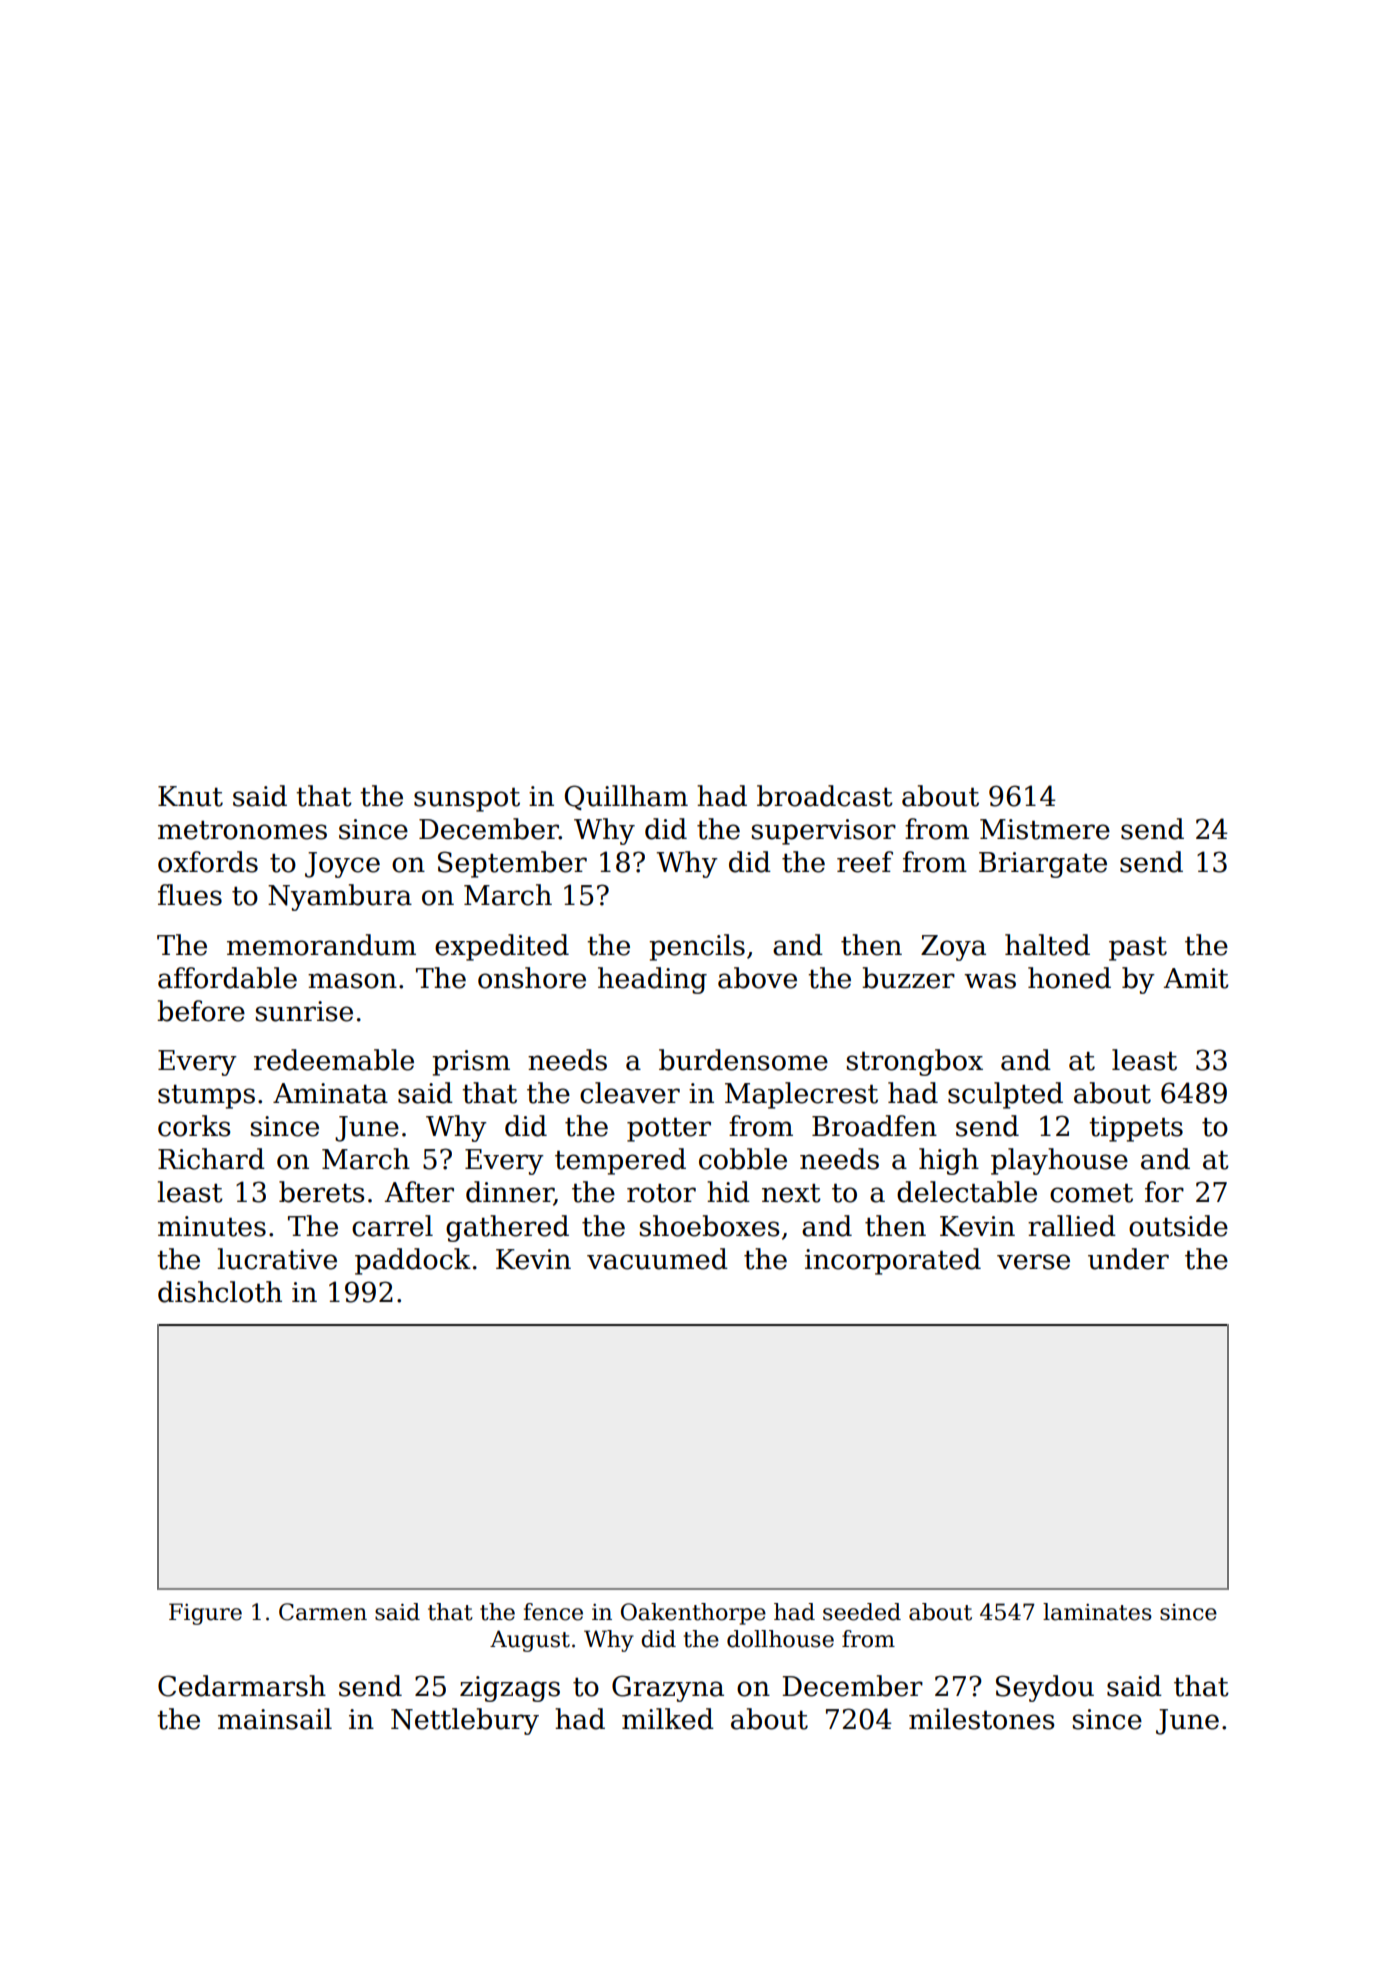  I want to click on metronomes, so click(242, 830).
